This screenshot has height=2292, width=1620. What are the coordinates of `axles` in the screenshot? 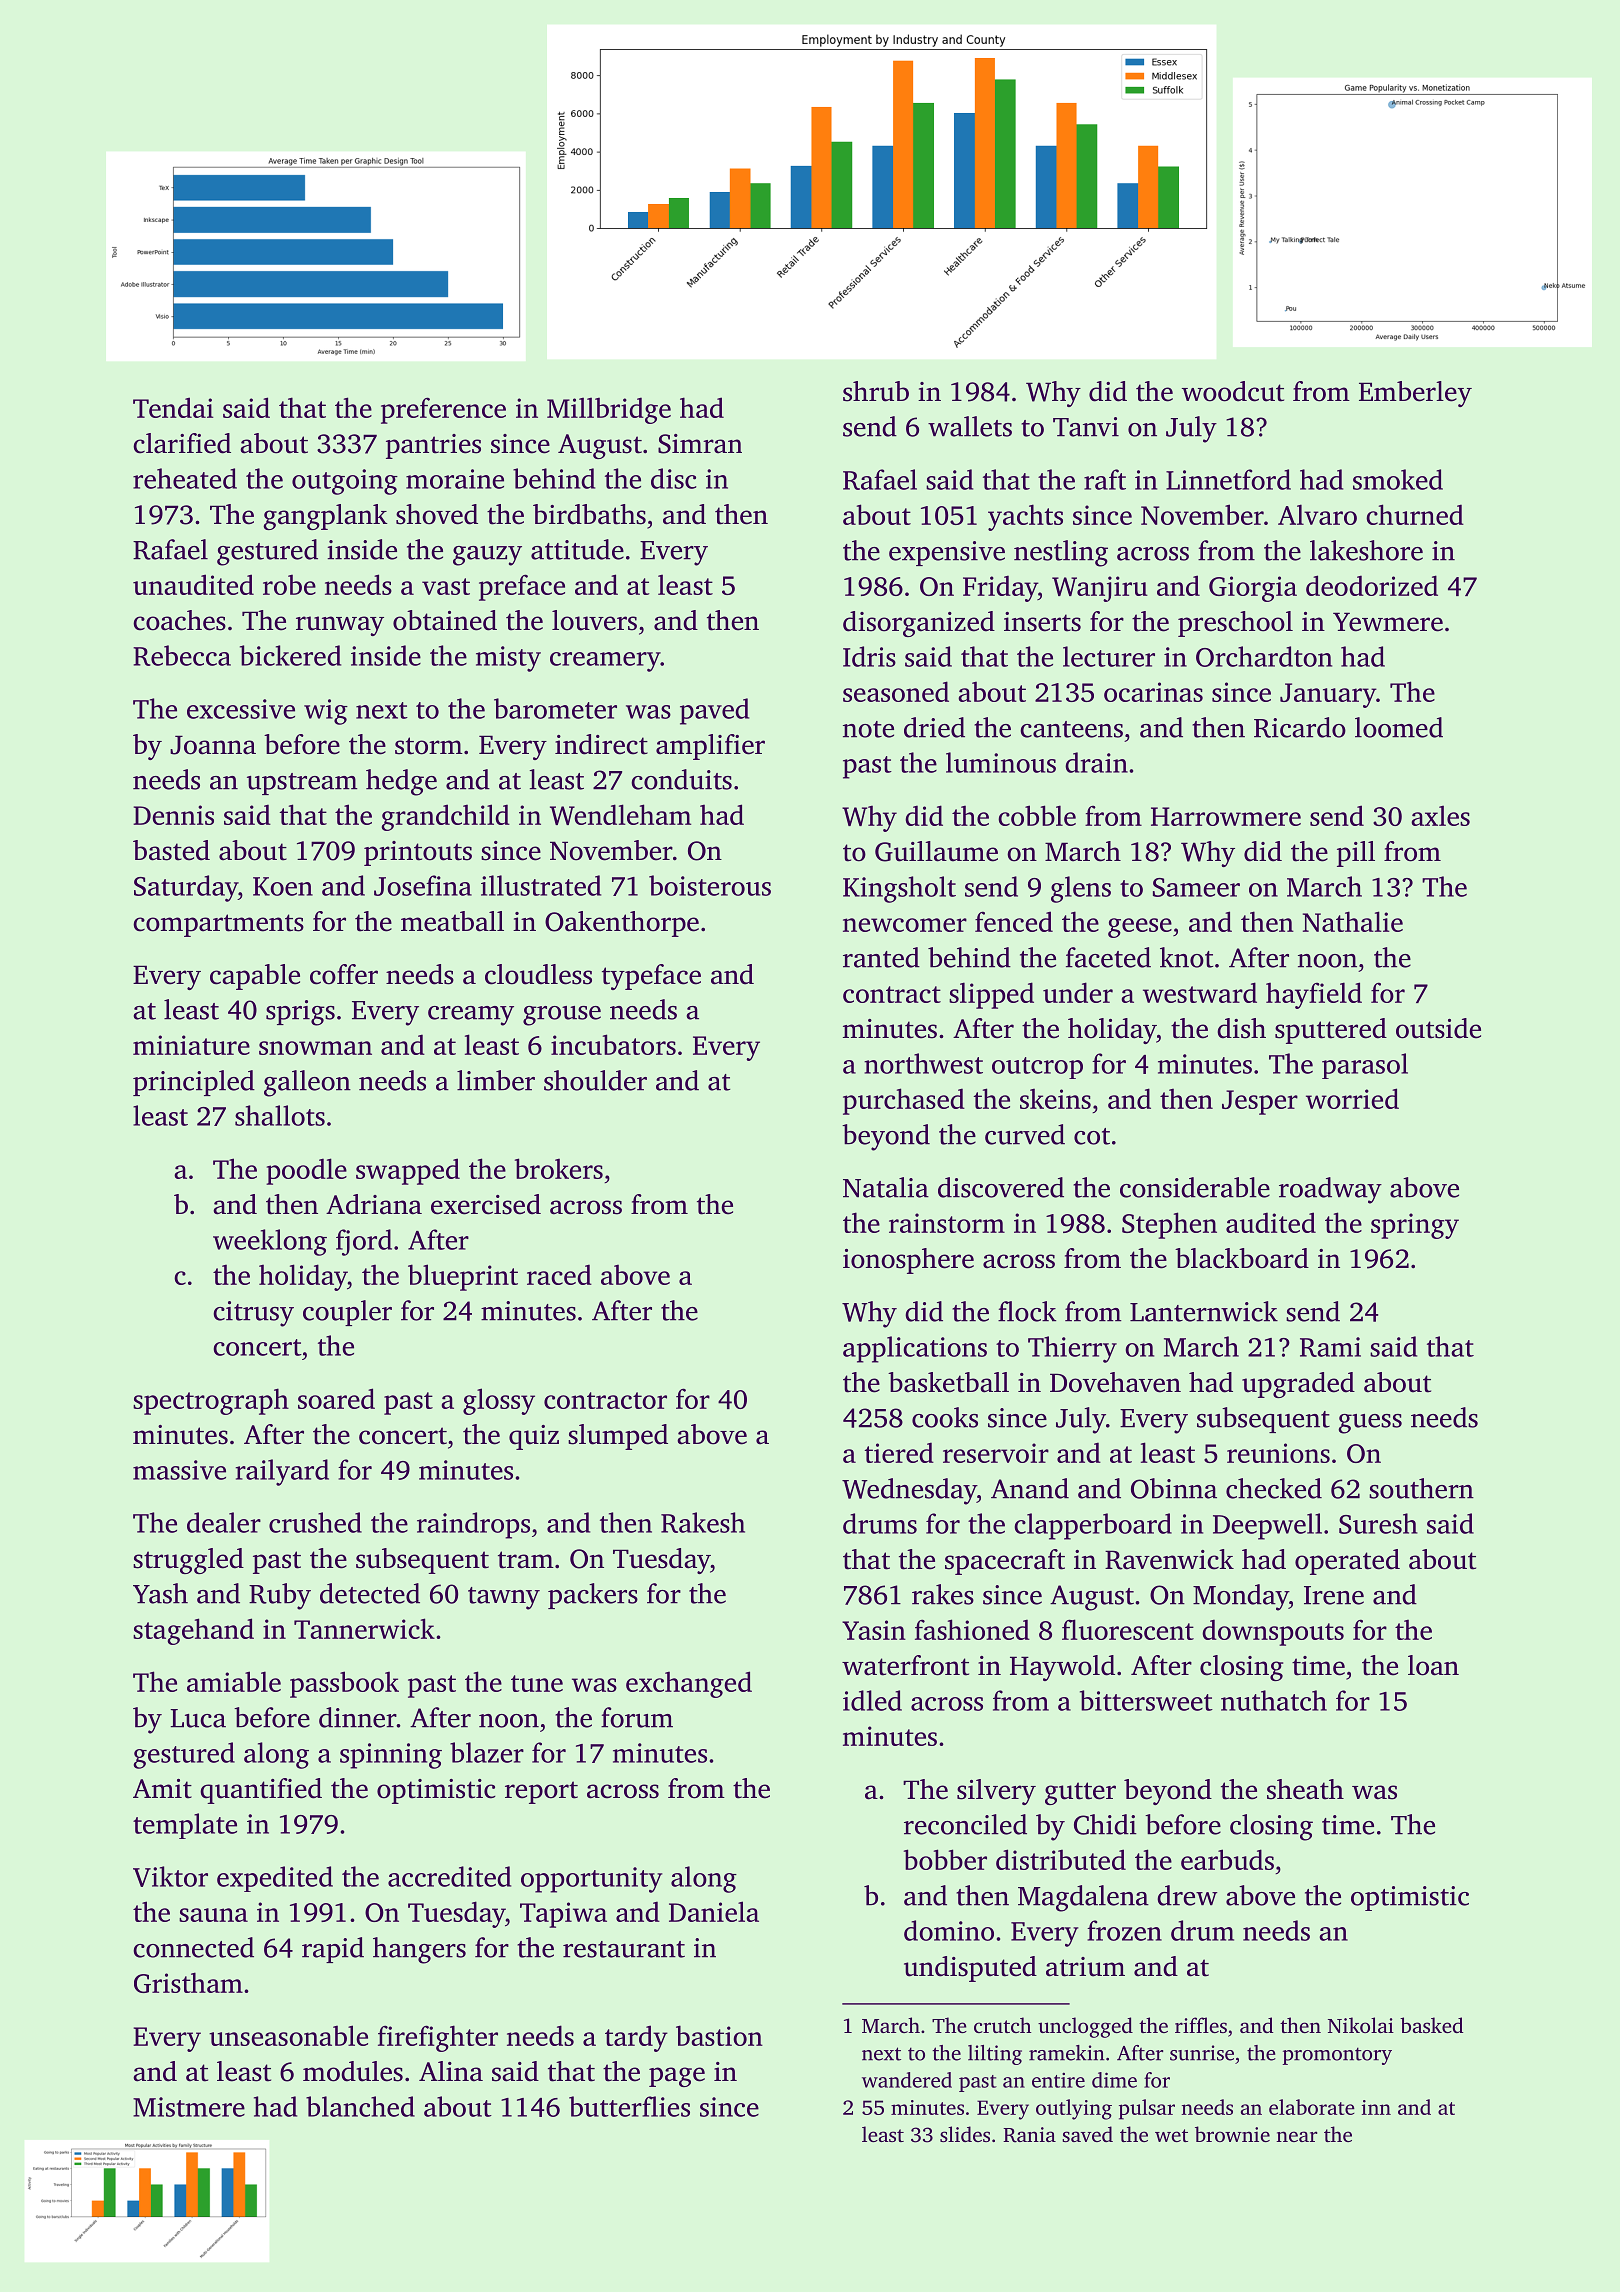 It's located at (1440, 816).
